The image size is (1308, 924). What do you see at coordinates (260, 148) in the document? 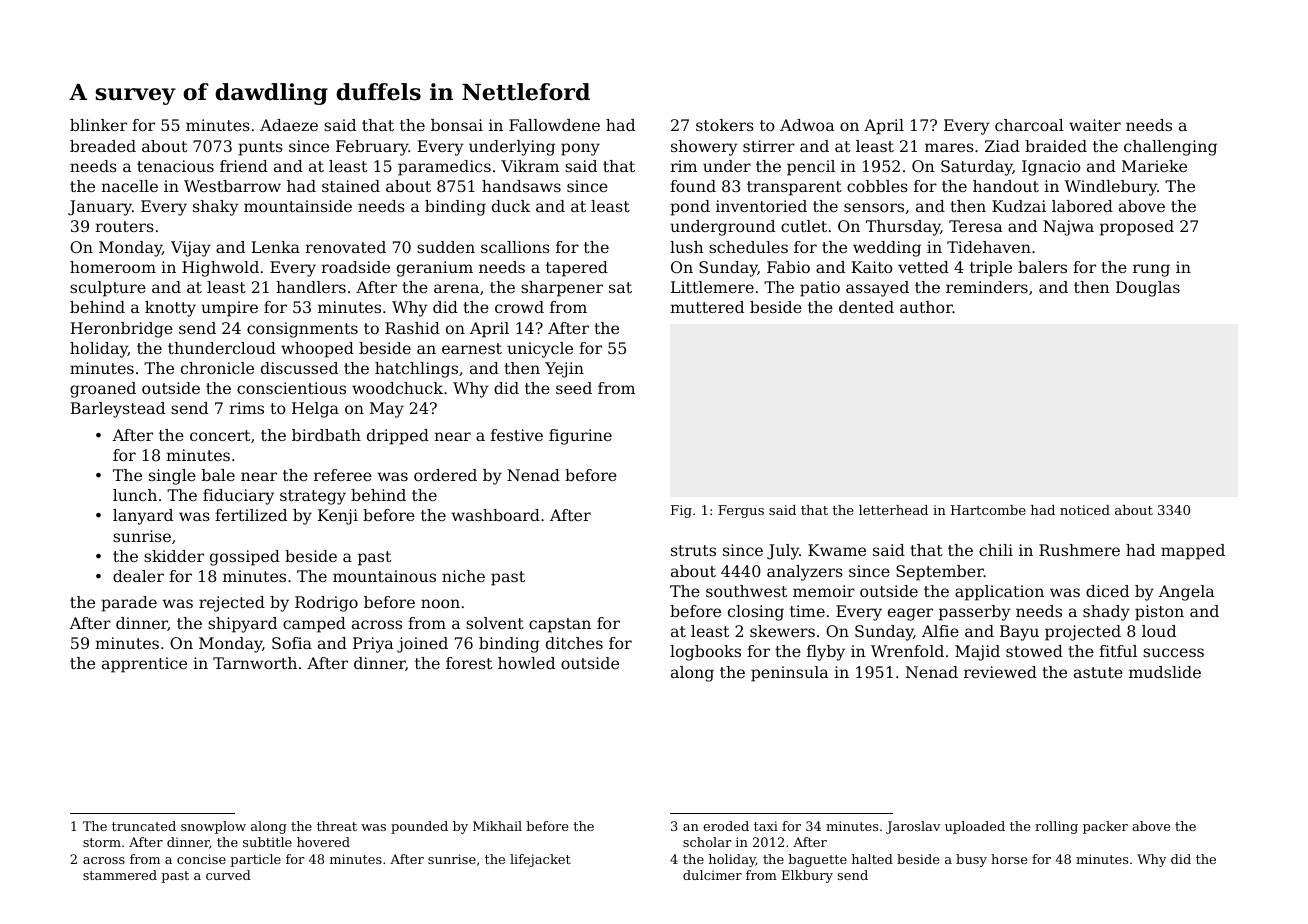
I see `punts` at bounding box center [260, 148].
